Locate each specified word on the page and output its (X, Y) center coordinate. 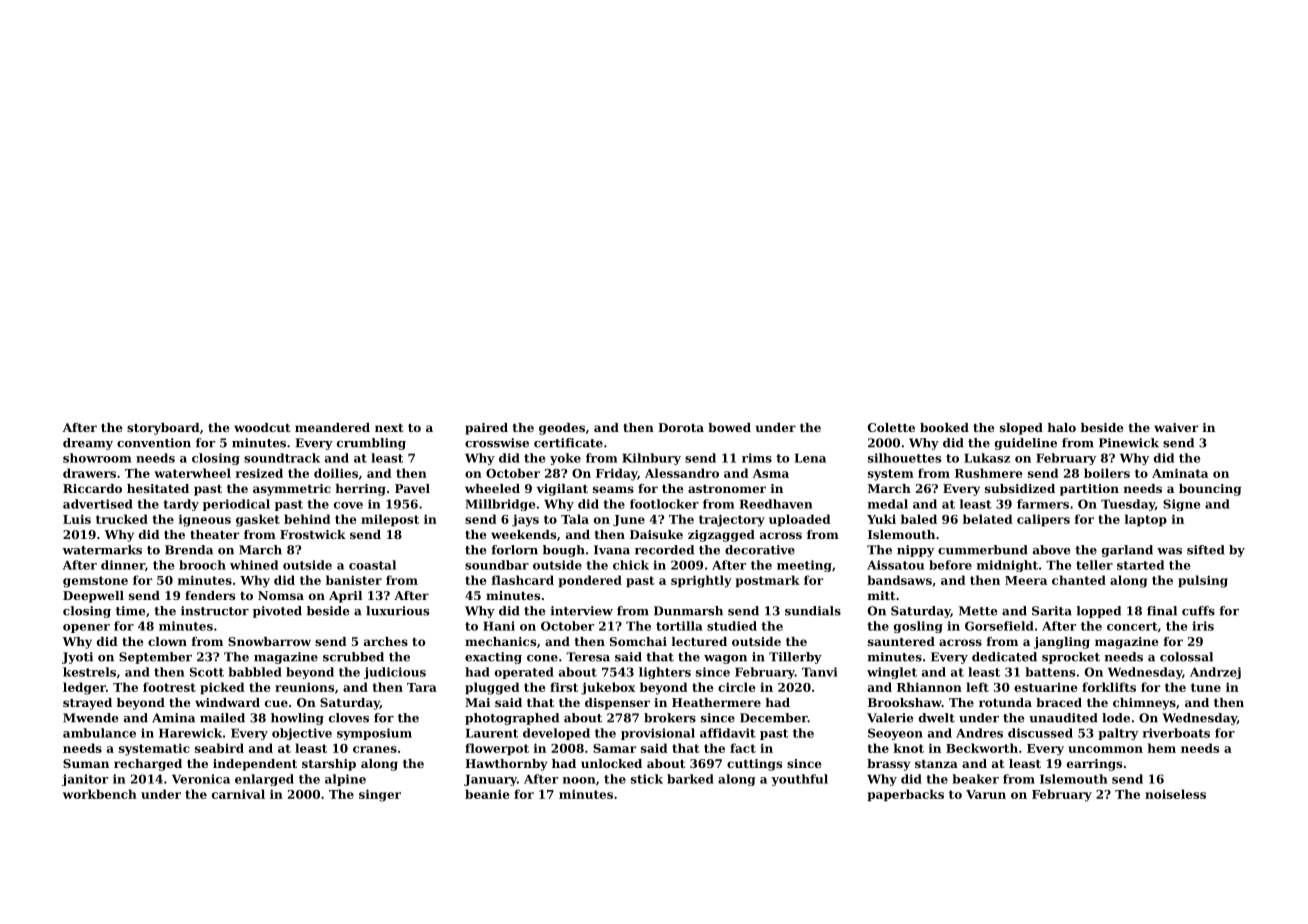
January (490, 780)
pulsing (1203, 581)
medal (888, 504)
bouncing (1210, 490)
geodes (562, 429)
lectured (699, 641)
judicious (395, 673)
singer (380, 795)
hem (1162, 748)
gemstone (95, 582)
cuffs (1198, 611)
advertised (98, 504)
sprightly (701, 581)
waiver (1176, 427)
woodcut (262, 427)
